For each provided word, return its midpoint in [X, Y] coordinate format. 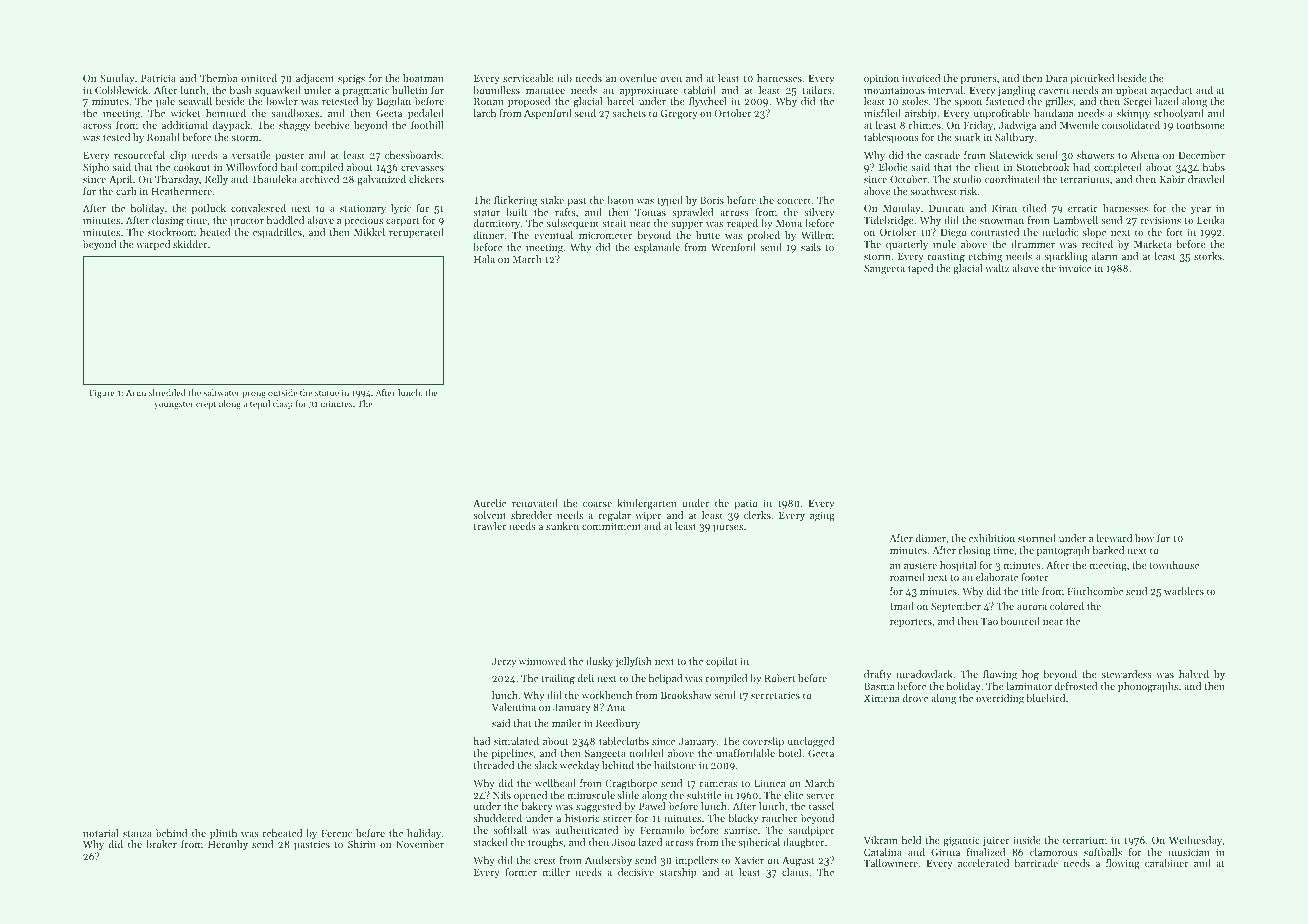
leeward [1114, 538]
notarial [101, 833]
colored [1067, 606]
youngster [174, 405]
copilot [721, 662]
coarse [597, 504]
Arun [136, 393]
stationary [363, 209]
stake [552, 200]
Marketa [1153, 244]
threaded [494, 765]
